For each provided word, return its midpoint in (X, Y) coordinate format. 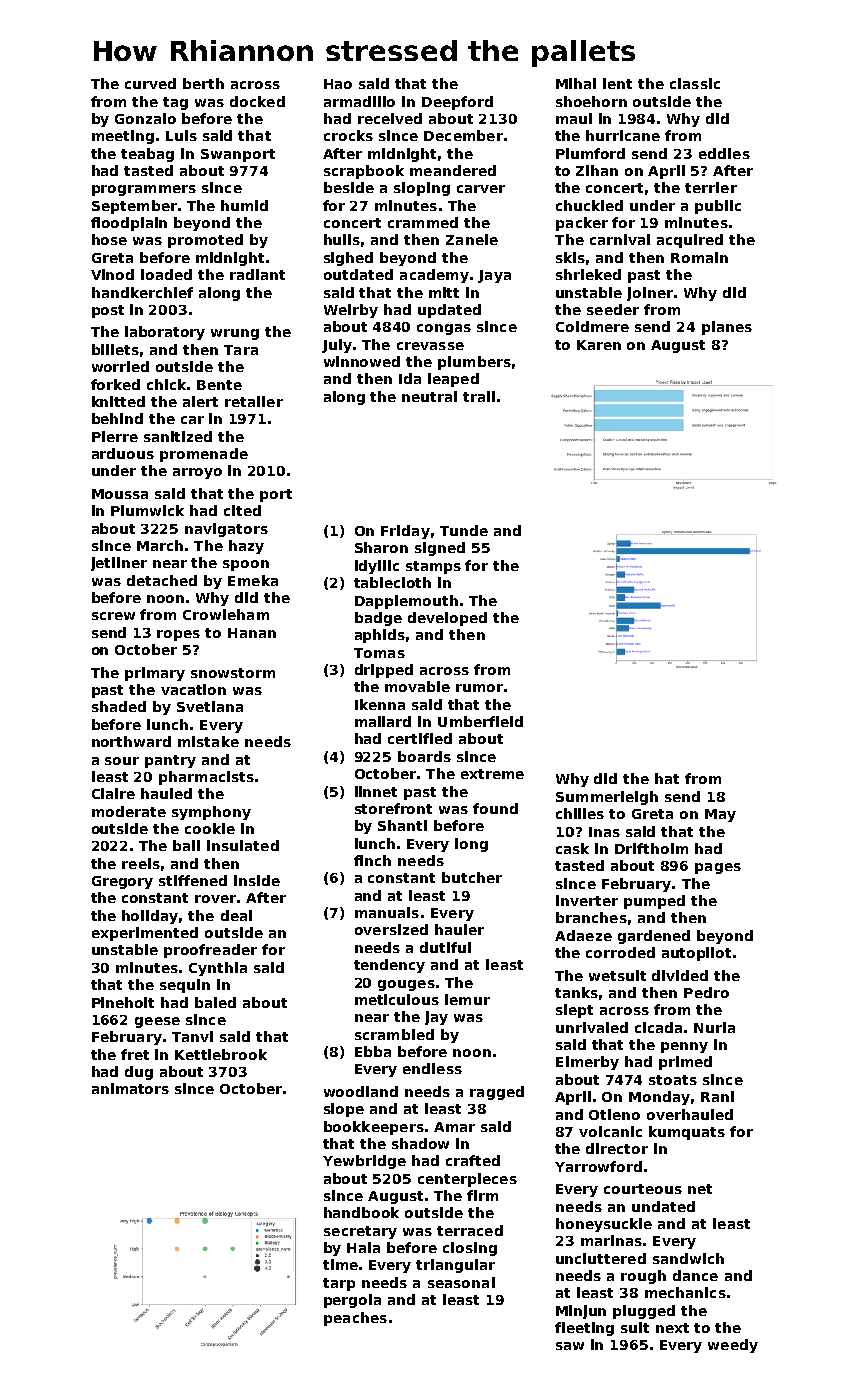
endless (432, 1068)
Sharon (381, 547)
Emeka (253, 580)
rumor (479, 688)
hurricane (623, 135)
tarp (339, 1284)
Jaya (494, 276)
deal (236, 915)
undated (663, 1206)
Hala (363, 1247)
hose (109, 239)
